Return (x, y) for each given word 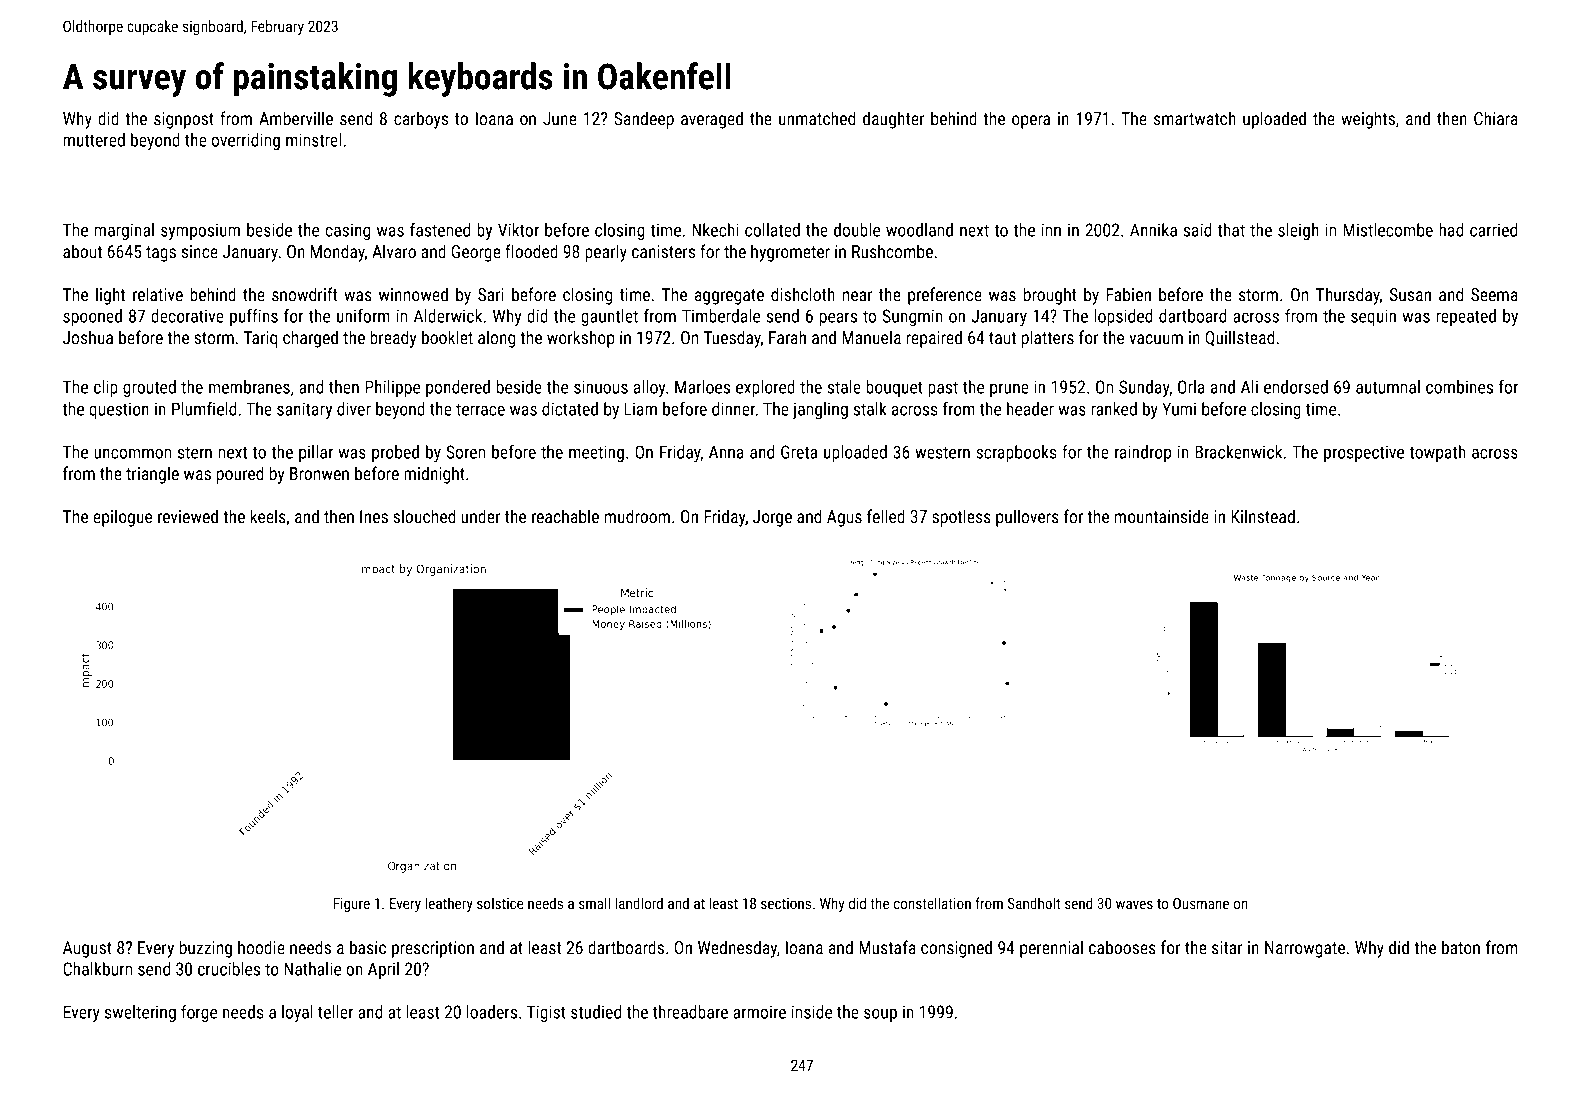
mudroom (637, 516)
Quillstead (1240, 338)
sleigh (1298, 231)
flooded (531, 251)
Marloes (702, 387)
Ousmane (1201, 903)
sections (786, 903)
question (119, 410)
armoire (759, 1012)
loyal (297, 1013)
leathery (449, 904)
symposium (200, 231)
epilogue (122, 518)
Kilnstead (1263, 516)
